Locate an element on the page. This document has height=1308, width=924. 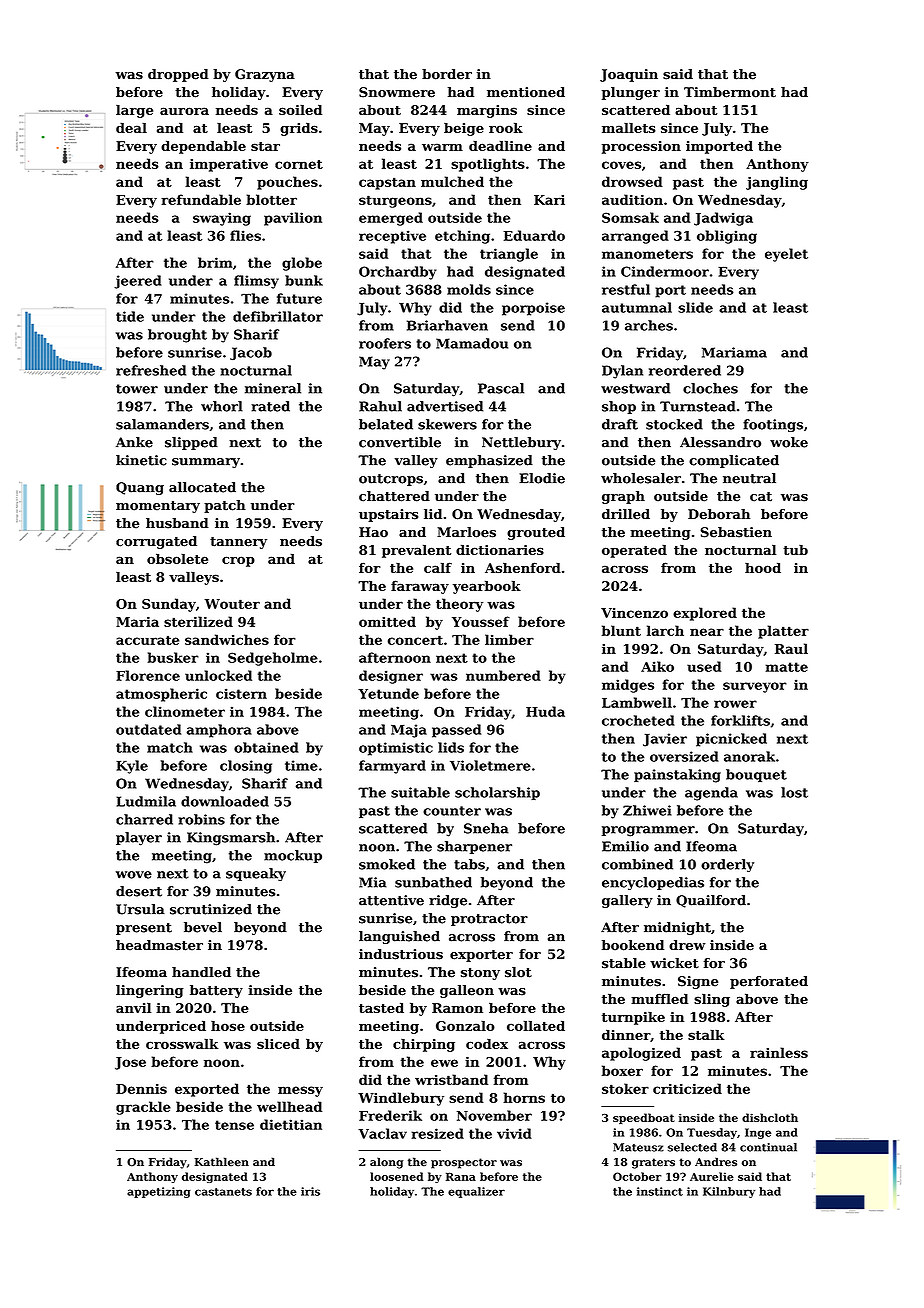
appetizing is located at coordinates (159, 1192).
